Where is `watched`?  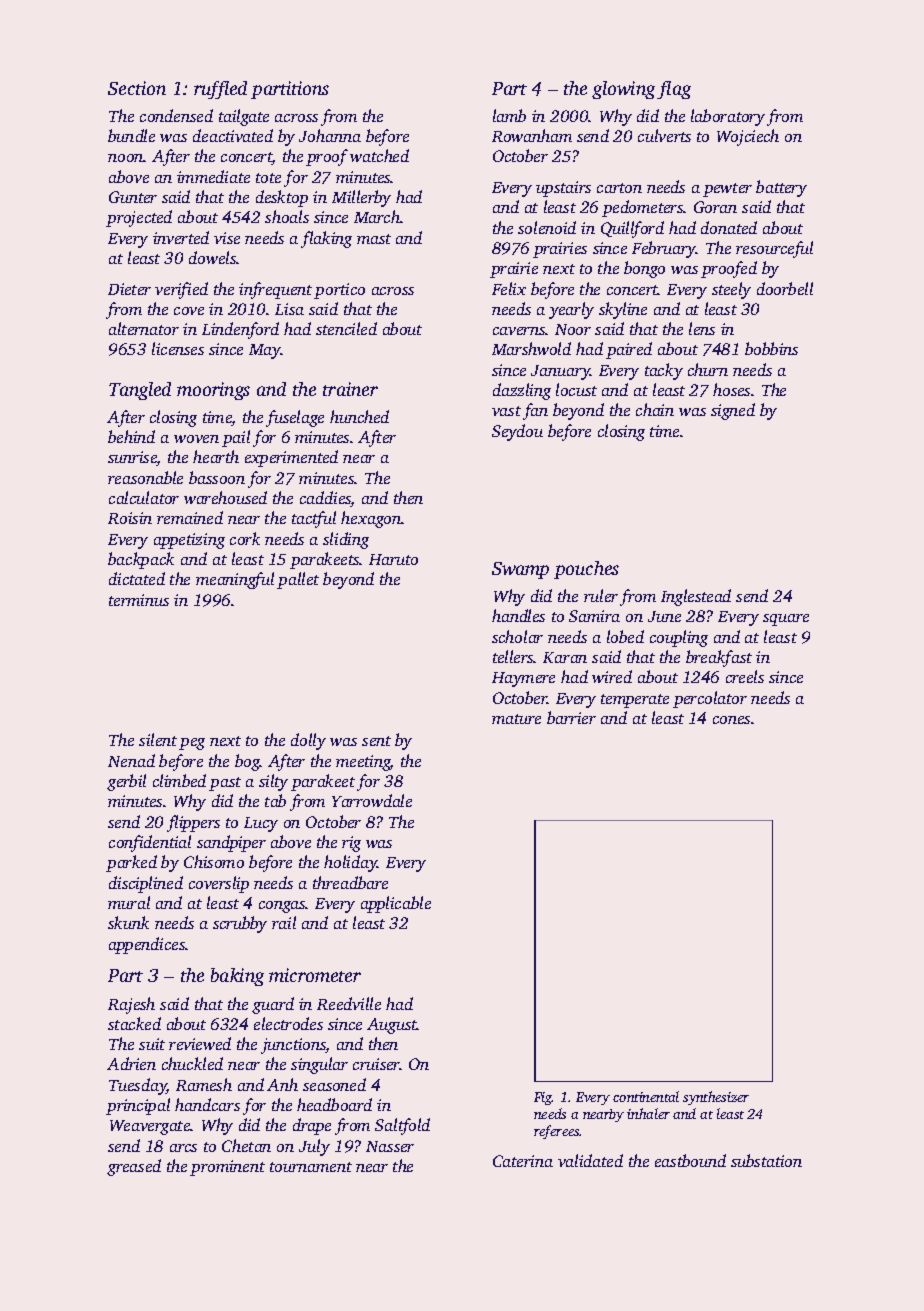 watched is located at coordinates (379, 155).
